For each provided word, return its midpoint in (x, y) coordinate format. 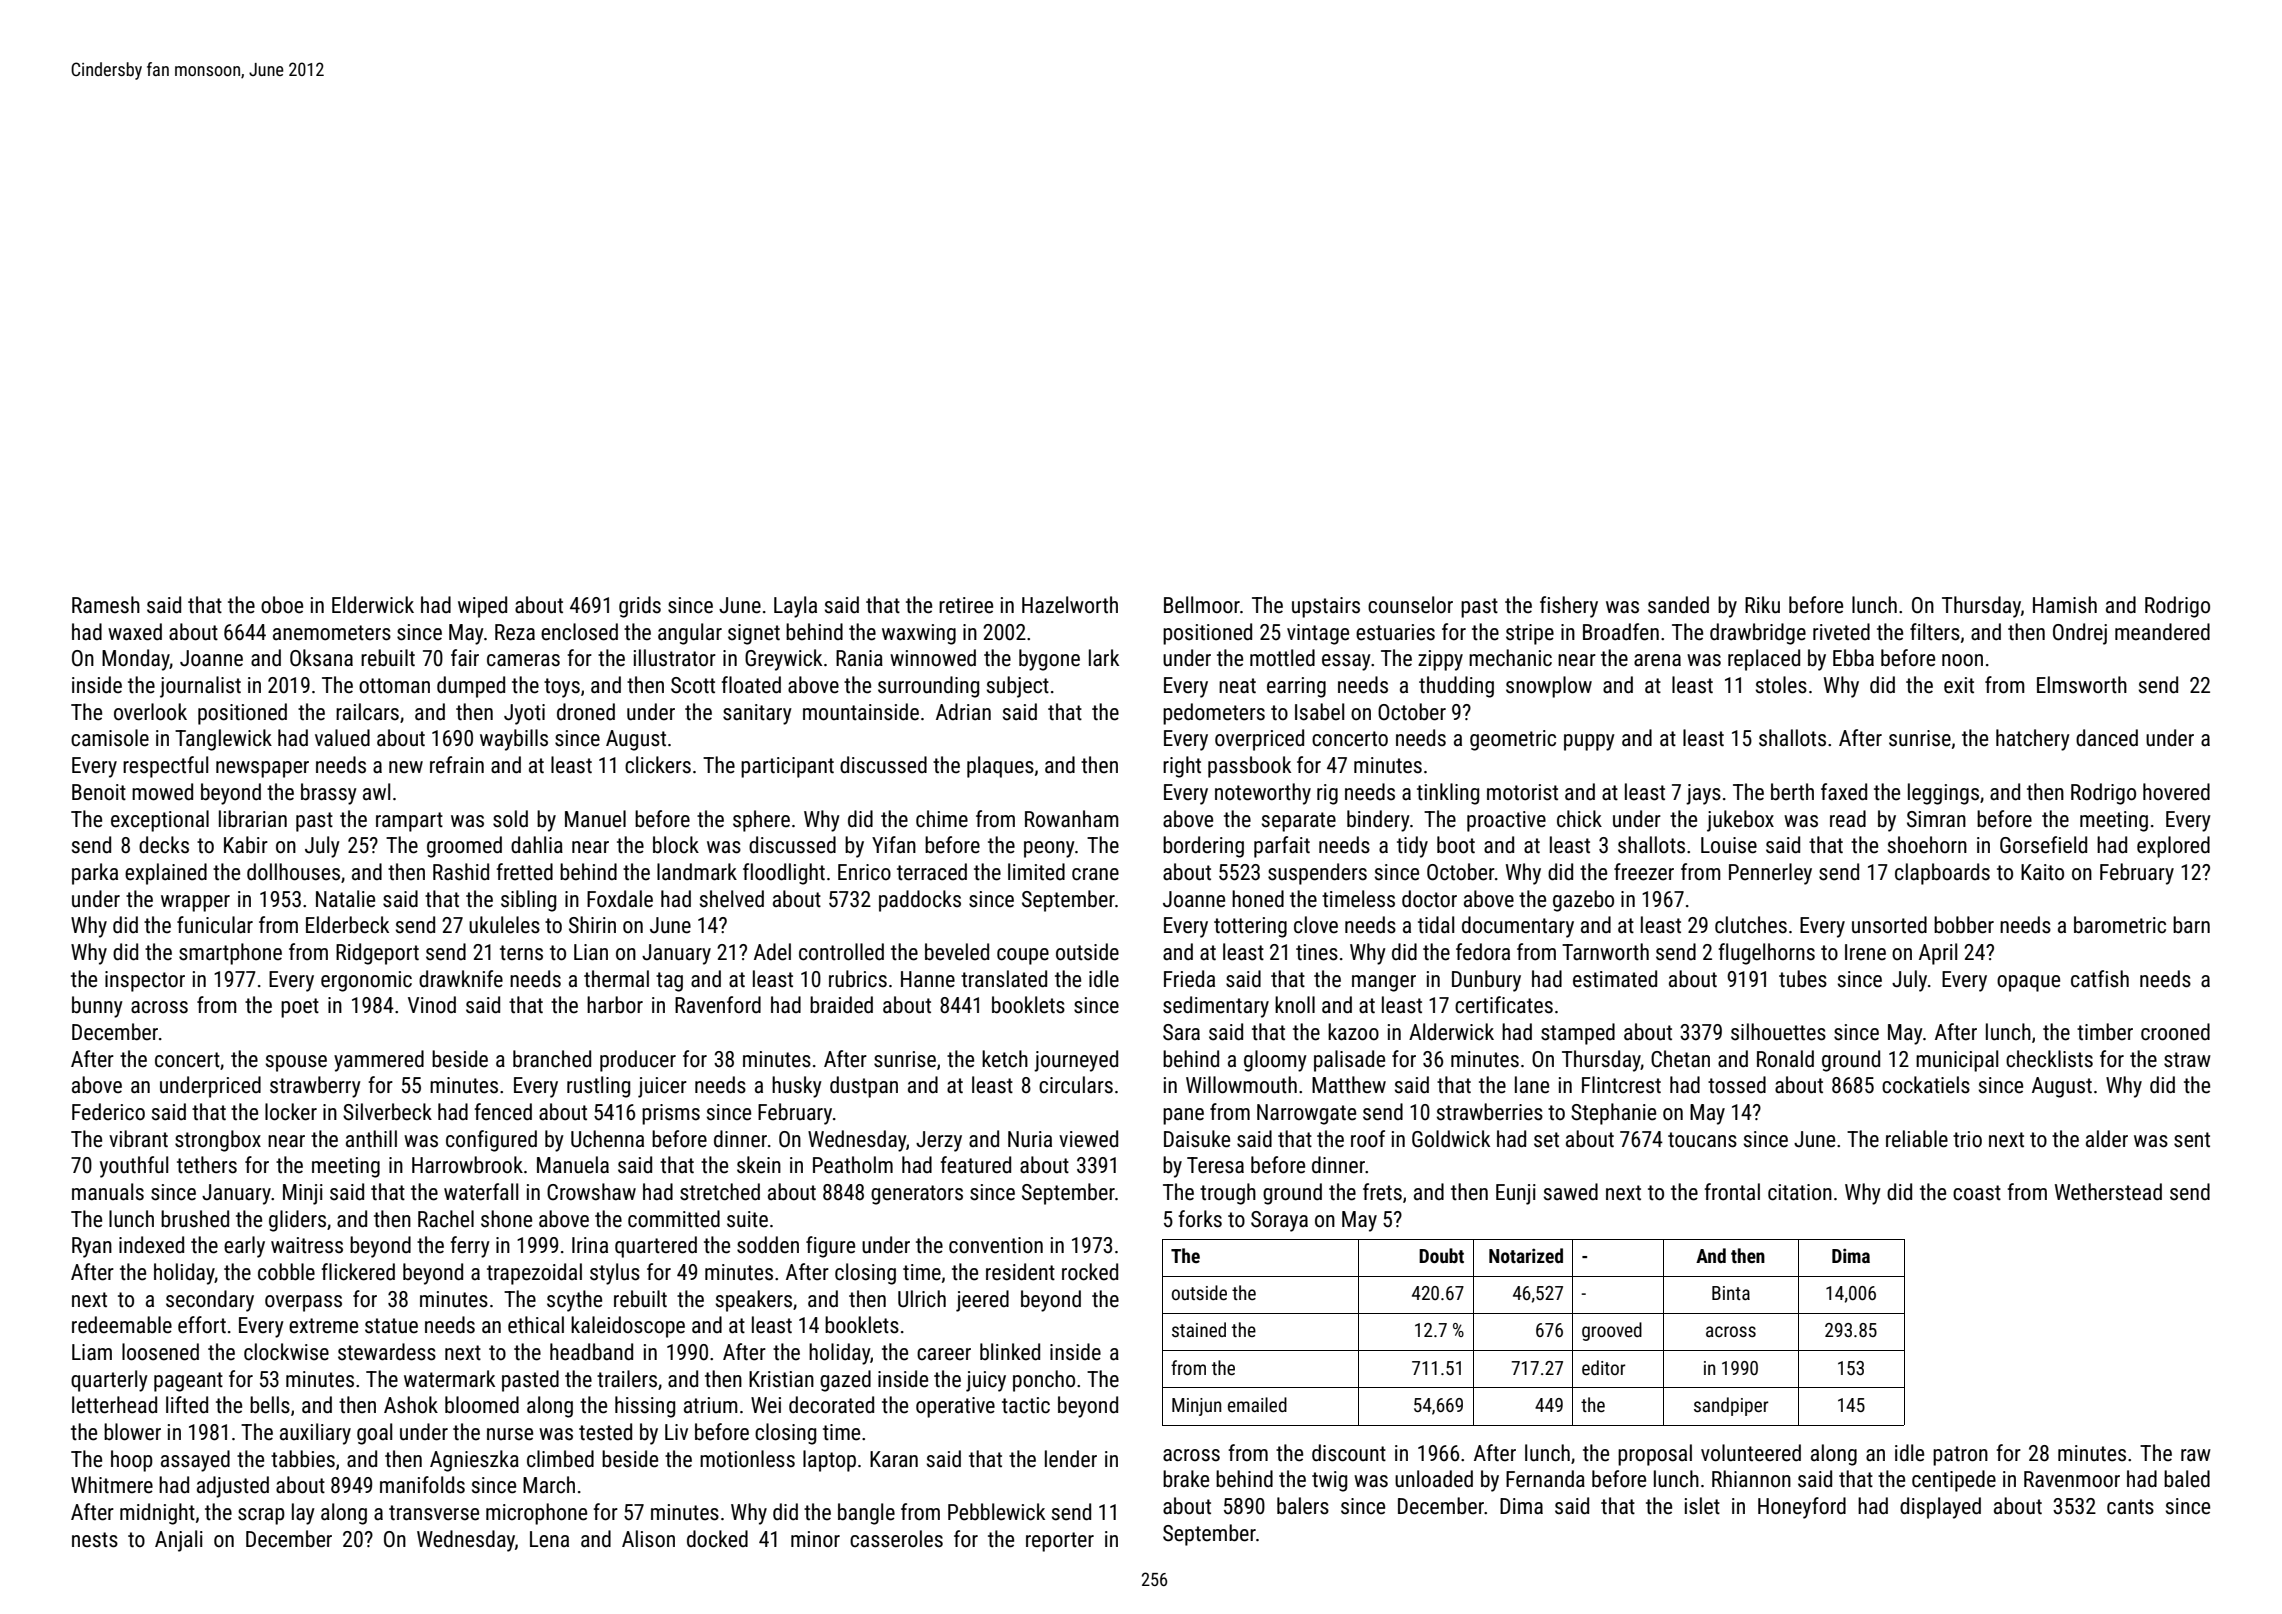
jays (1703, 794)
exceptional (160, 821)
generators (917, 1195)
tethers (207, 1165)
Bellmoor (1202, 605)
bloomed (482, 1405)
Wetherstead (2108, 1192)
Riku (1762, 605)
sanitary (757, 714)
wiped (482, 607)
